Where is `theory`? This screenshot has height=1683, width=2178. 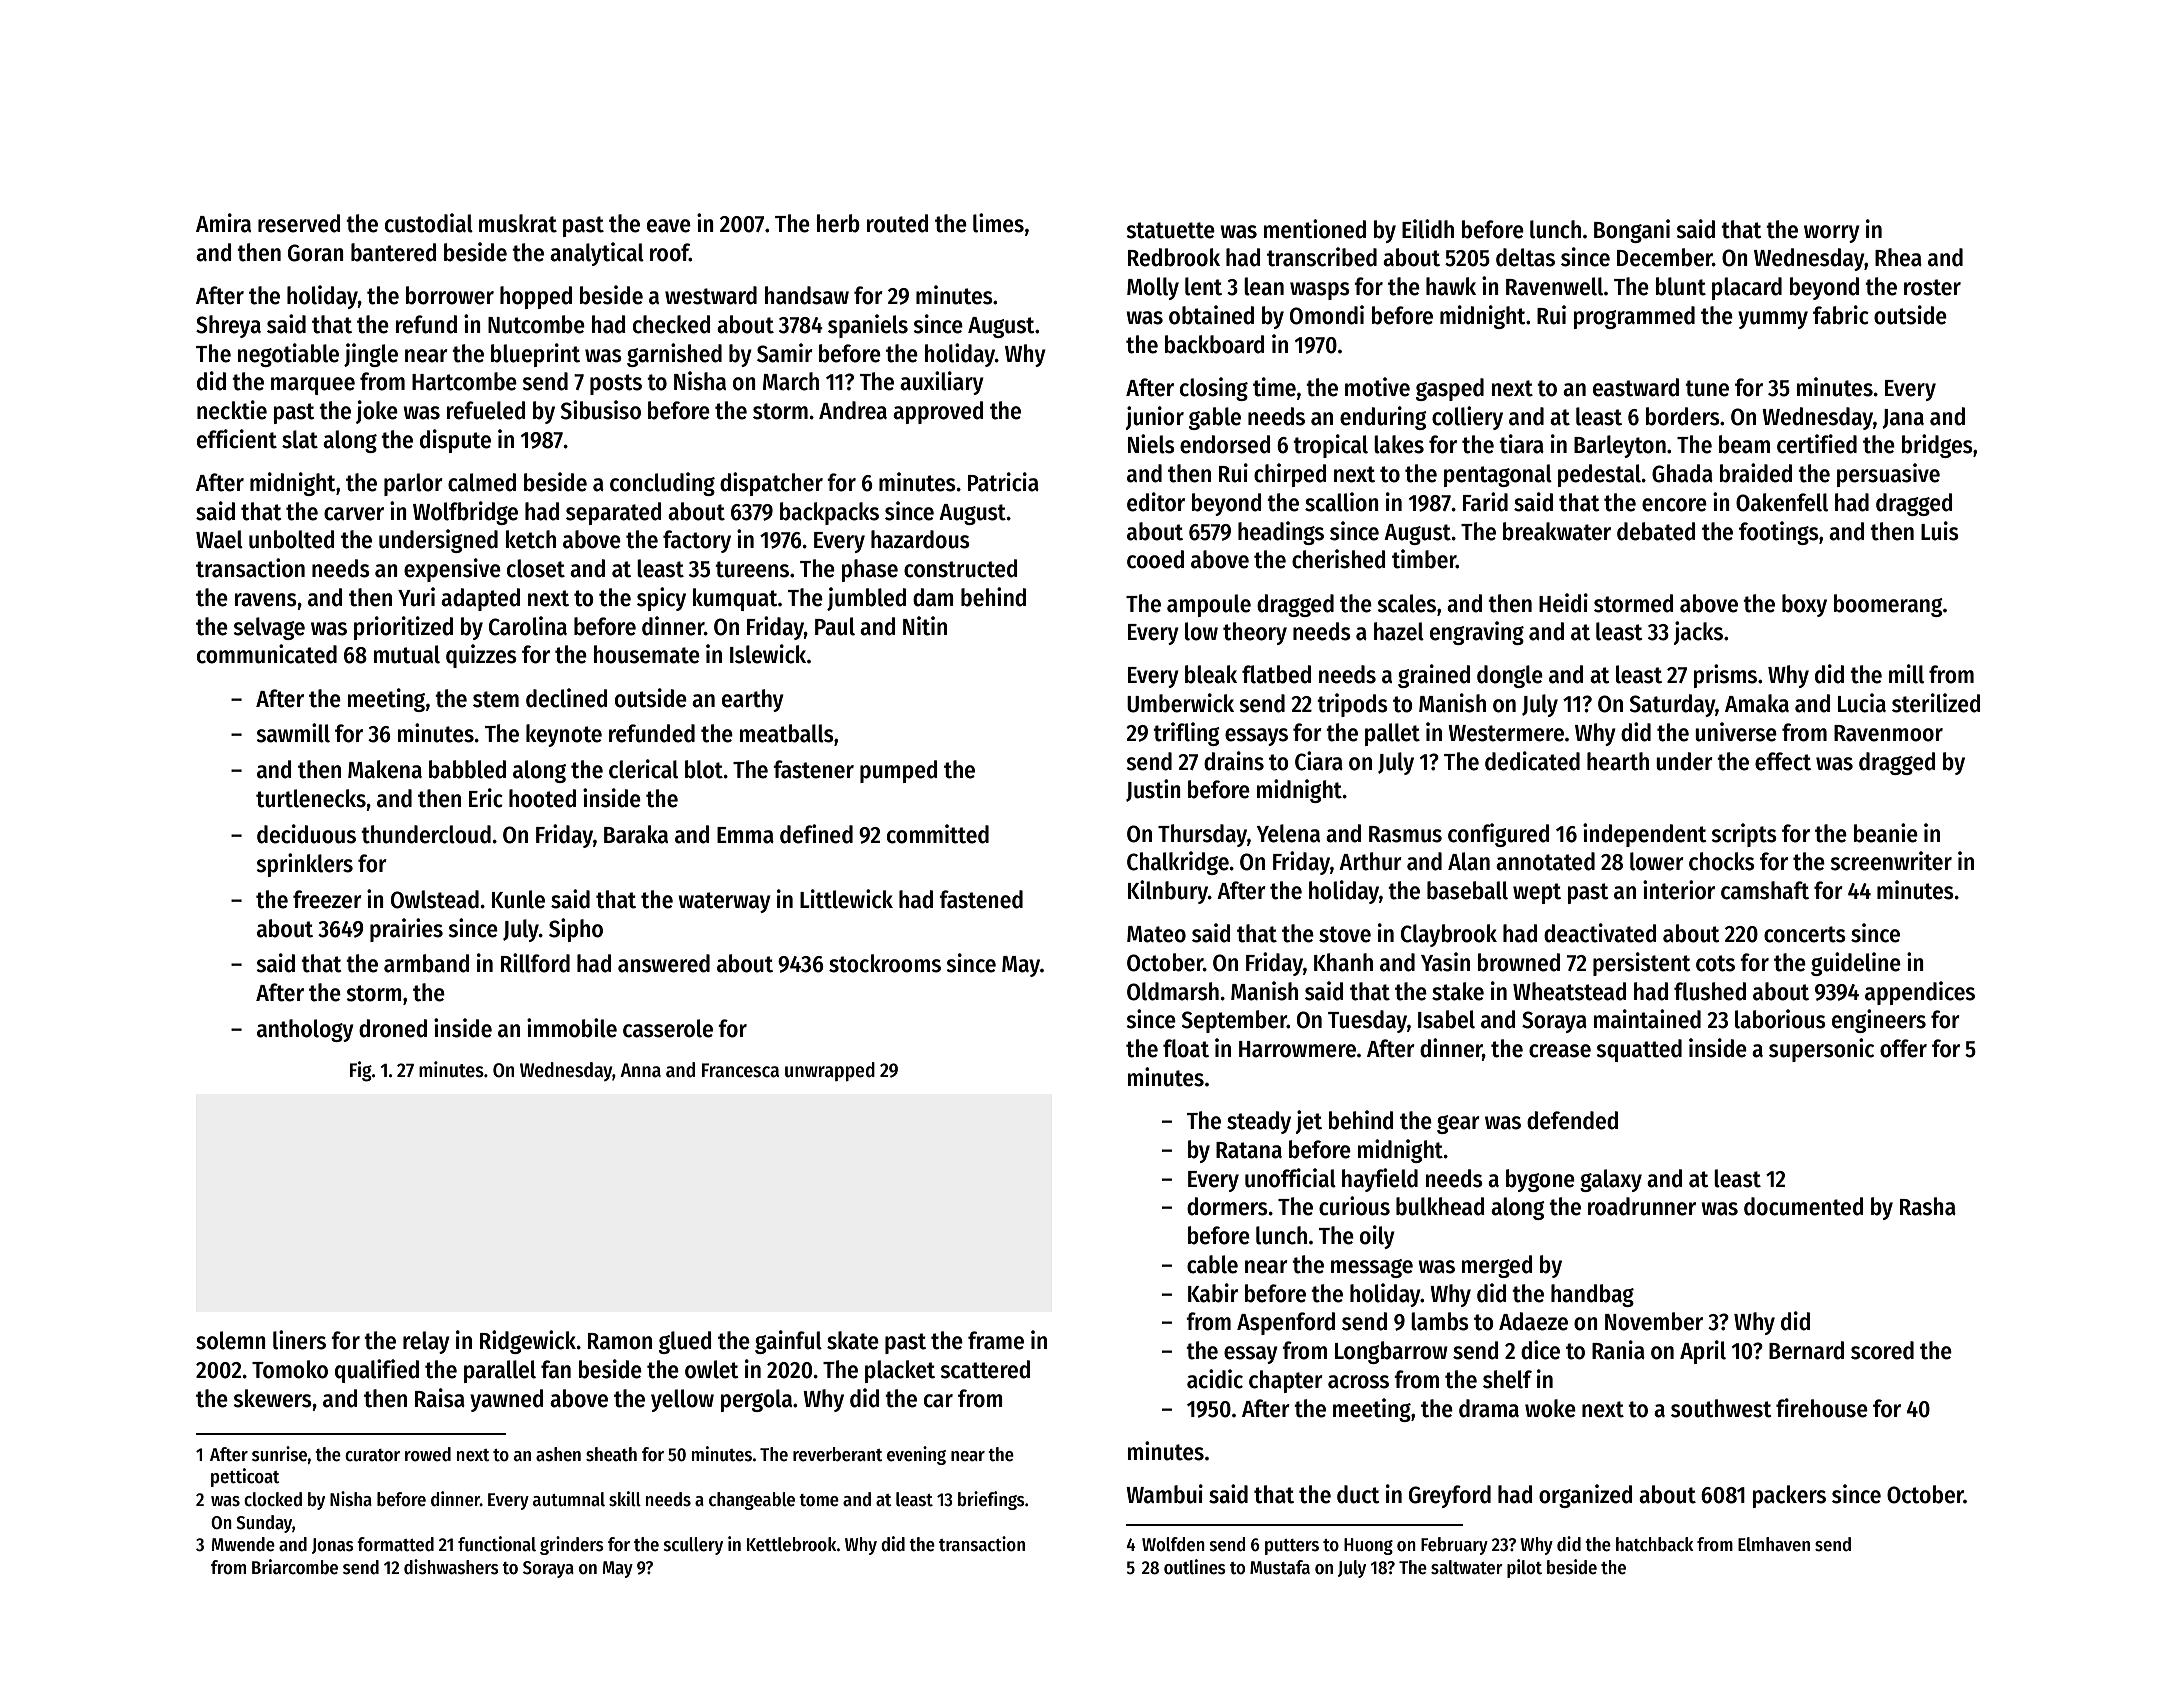 theory is located at coordinates (1255, 633).
